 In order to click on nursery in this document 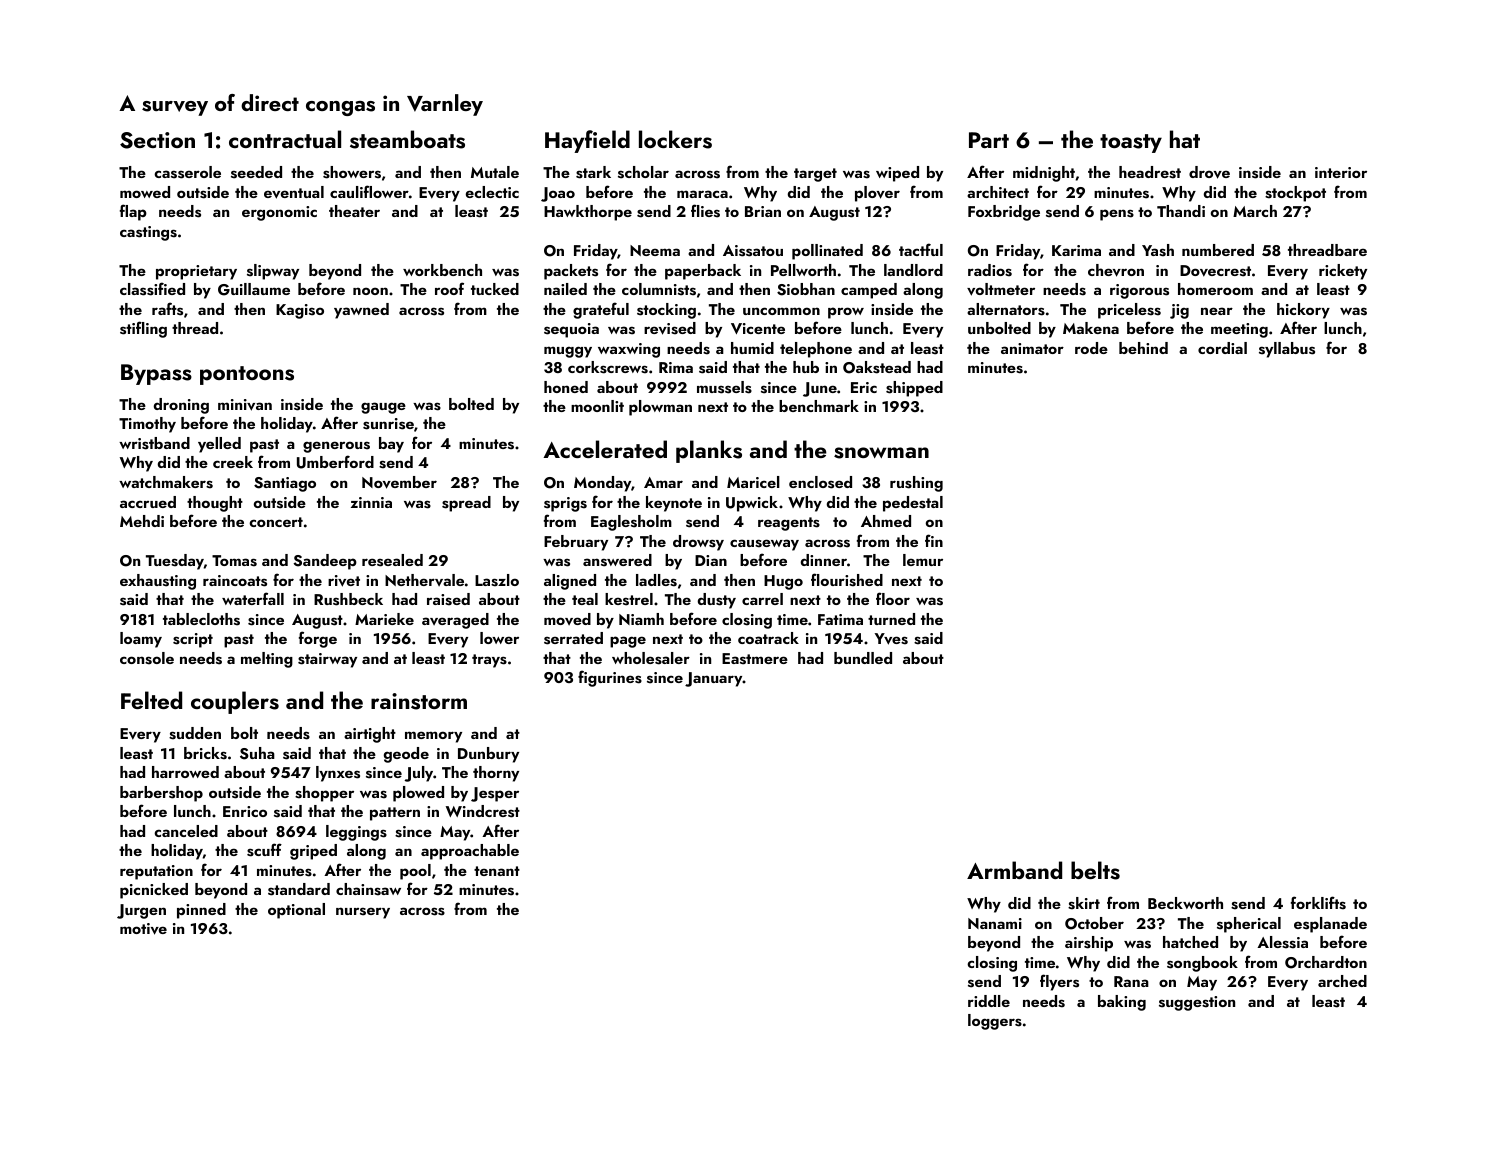, I will do `click(363, 913)`.
